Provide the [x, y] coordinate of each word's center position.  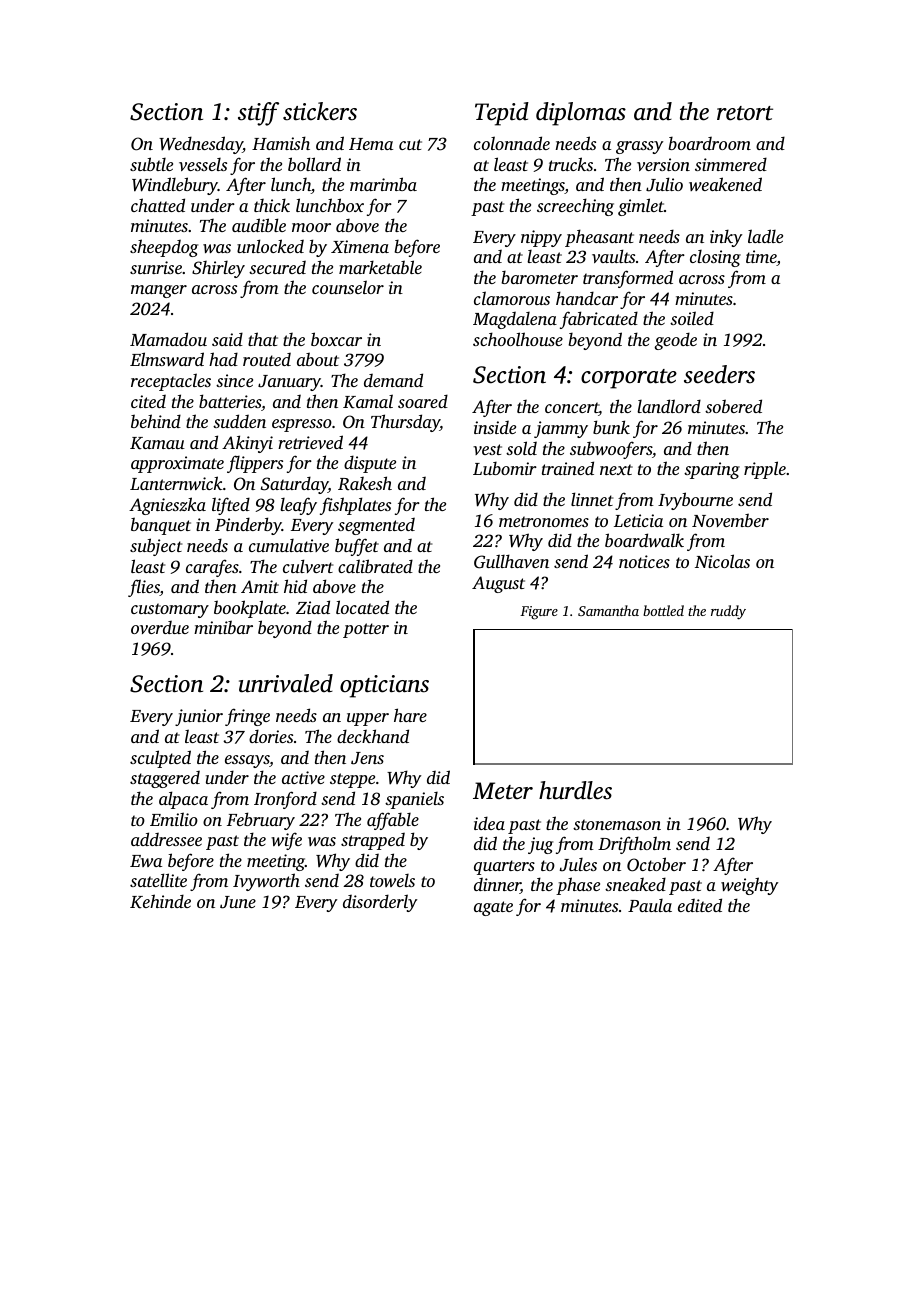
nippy [541, 238]
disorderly [380, 903]
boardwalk [644, 540]
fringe [247, 717]
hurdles [575, 790]
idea [489, 823]
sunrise [156, 267]
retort [745, 113]
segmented [376, 526]
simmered [731, 164]
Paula [650, 905]
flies [144, 588]
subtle [151, 164]
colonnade [512, 143]
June [238, 902]
